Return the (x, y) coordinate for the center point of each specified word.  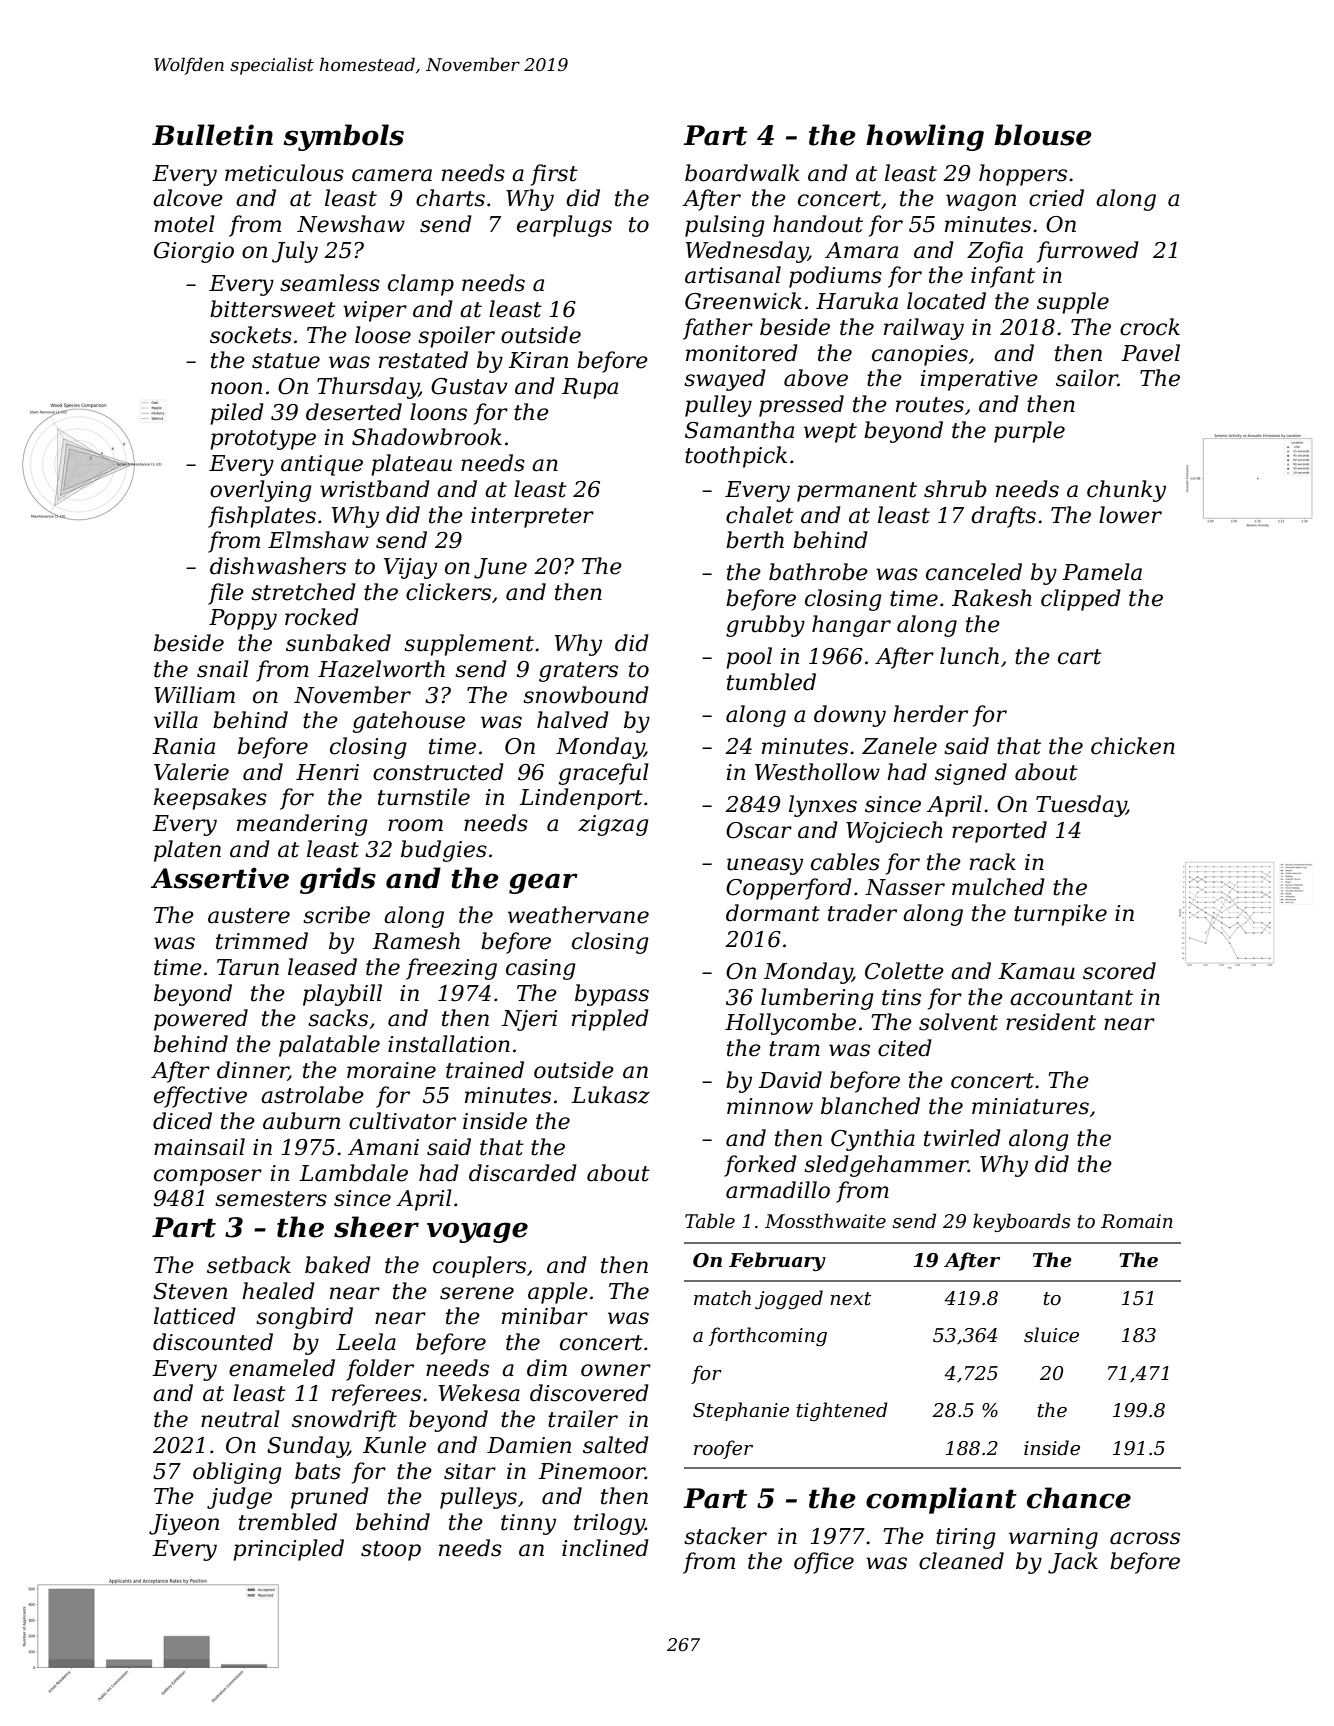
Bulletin (212, 135)
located (946, 301)
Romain (1137, 1221)
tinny (528, 1524)
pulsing (725, 226)
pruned (330, 1498)
